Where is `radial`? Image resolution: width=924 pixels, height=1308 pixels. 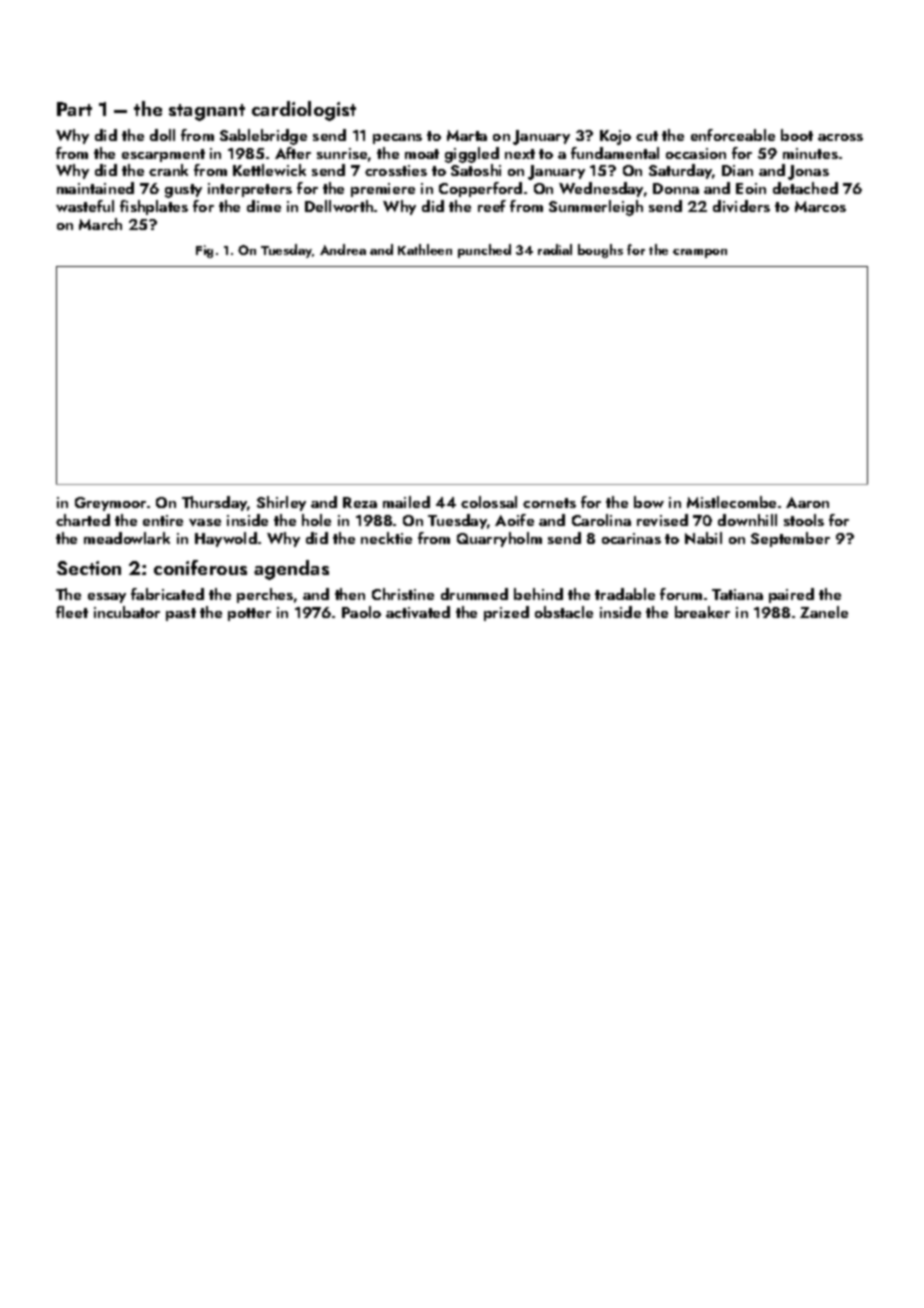 radial is located at coordinates (555, 249).
